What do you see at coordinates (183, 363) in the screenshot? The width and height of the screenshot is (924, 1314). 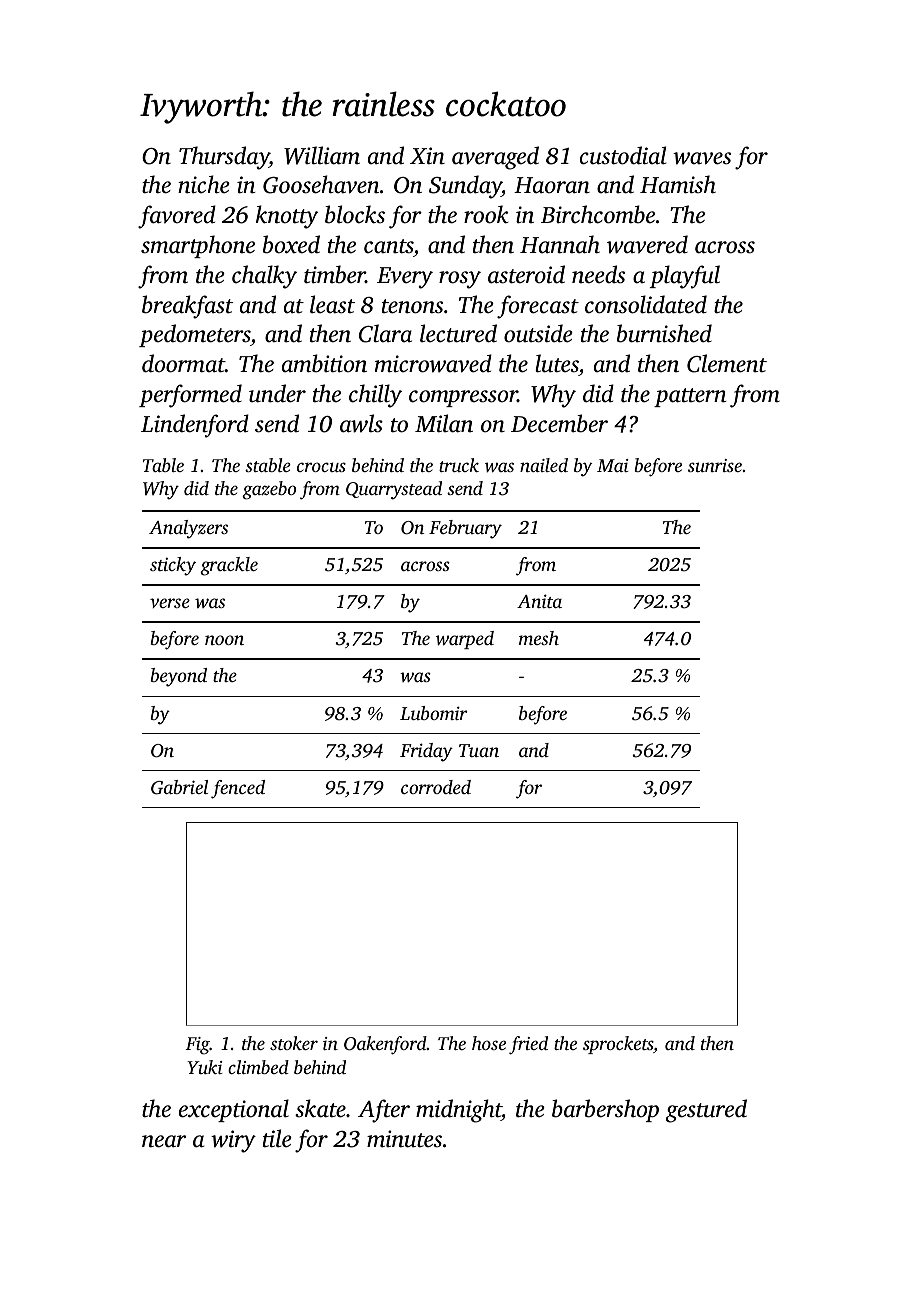 I see `doormat` at bounding box center [183, 363].
